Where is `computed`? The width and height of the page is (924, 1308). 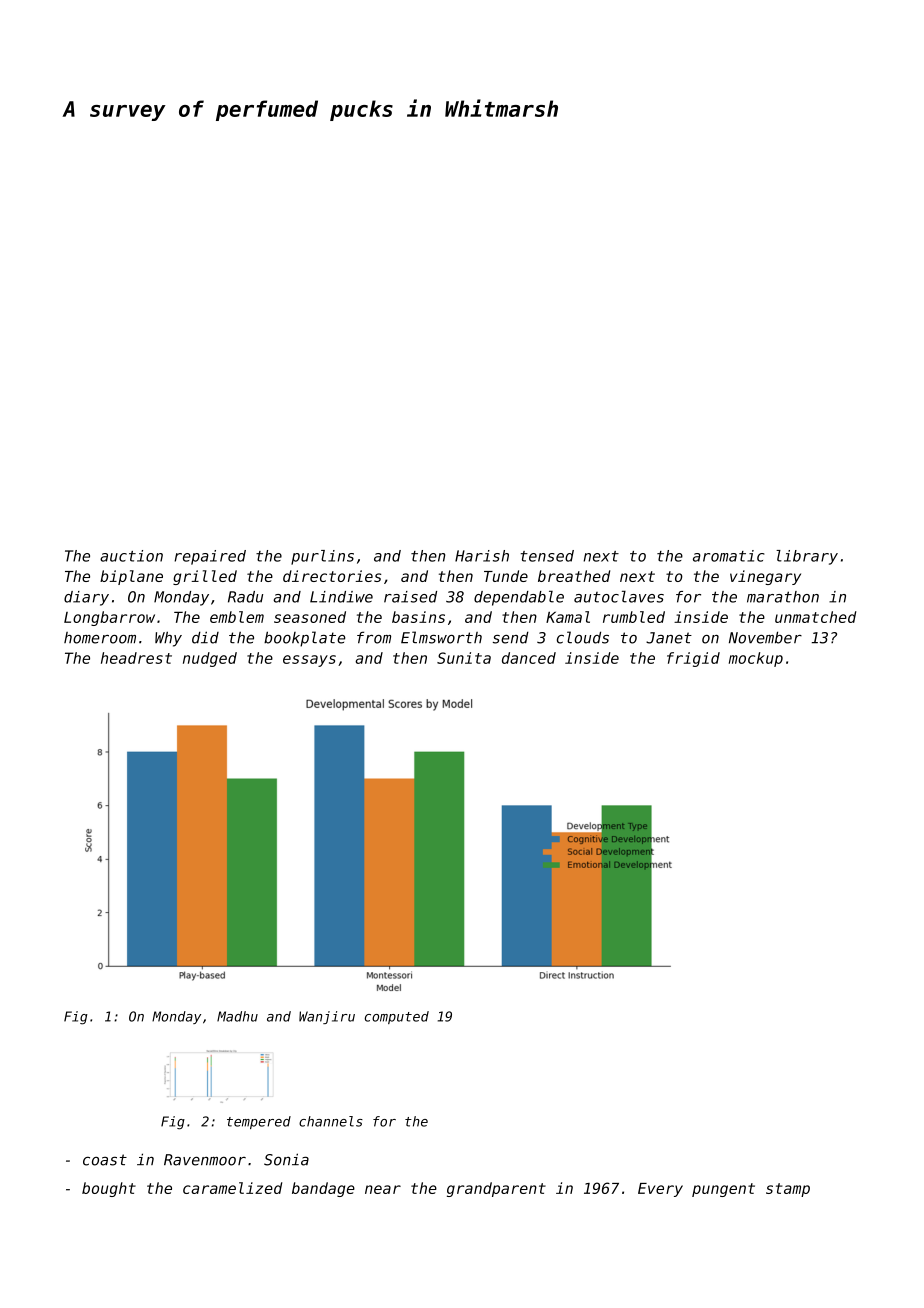 computed is located at coordinates (397, 1017).
